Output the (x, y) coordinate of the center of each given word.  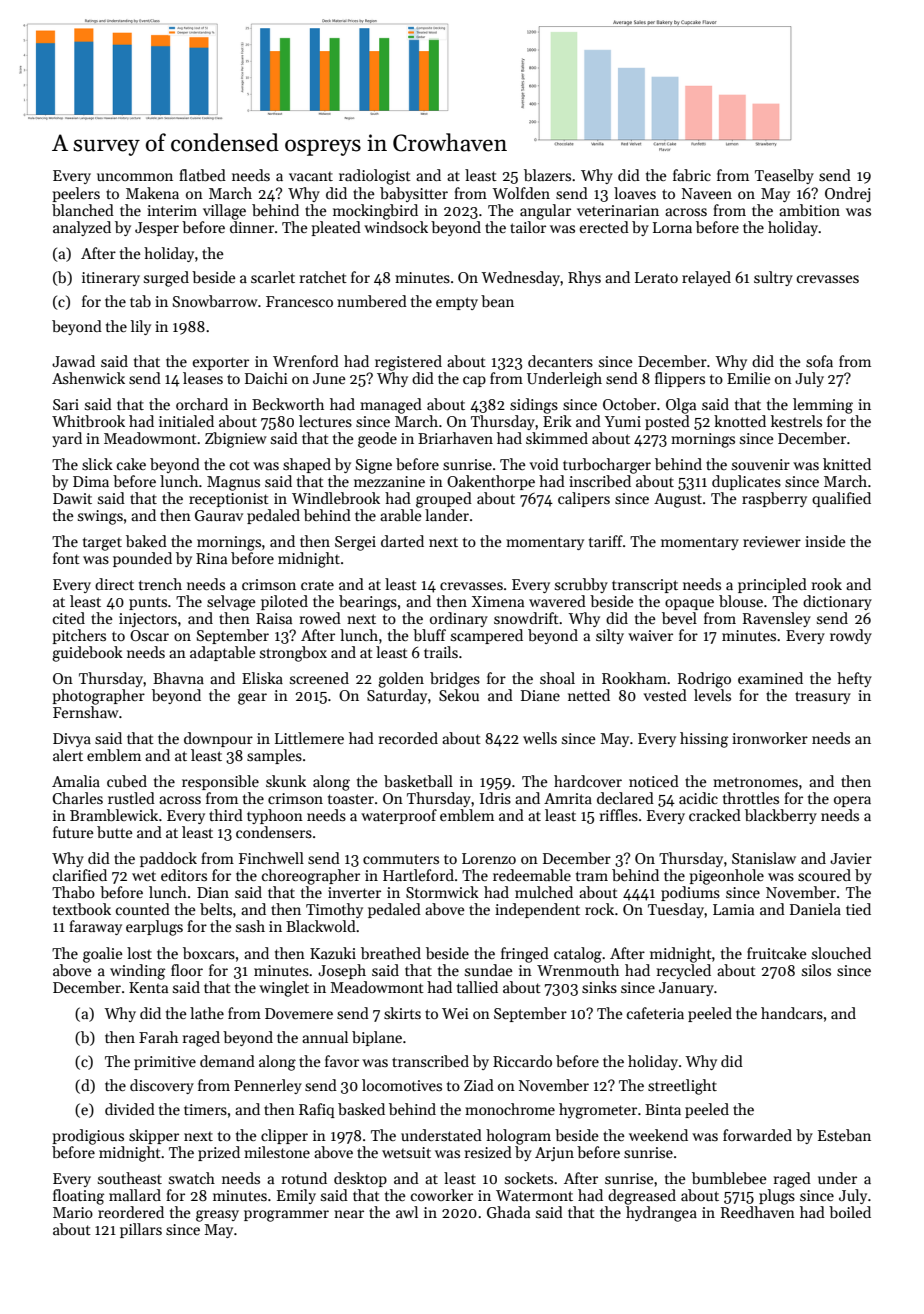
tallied (477, 987)
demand (227, 1061)
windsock (396, 227)
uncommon (135, 177)
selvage (231, 603)
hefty (854, 679)
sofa (819, 361)
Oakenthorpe (491, 482)
